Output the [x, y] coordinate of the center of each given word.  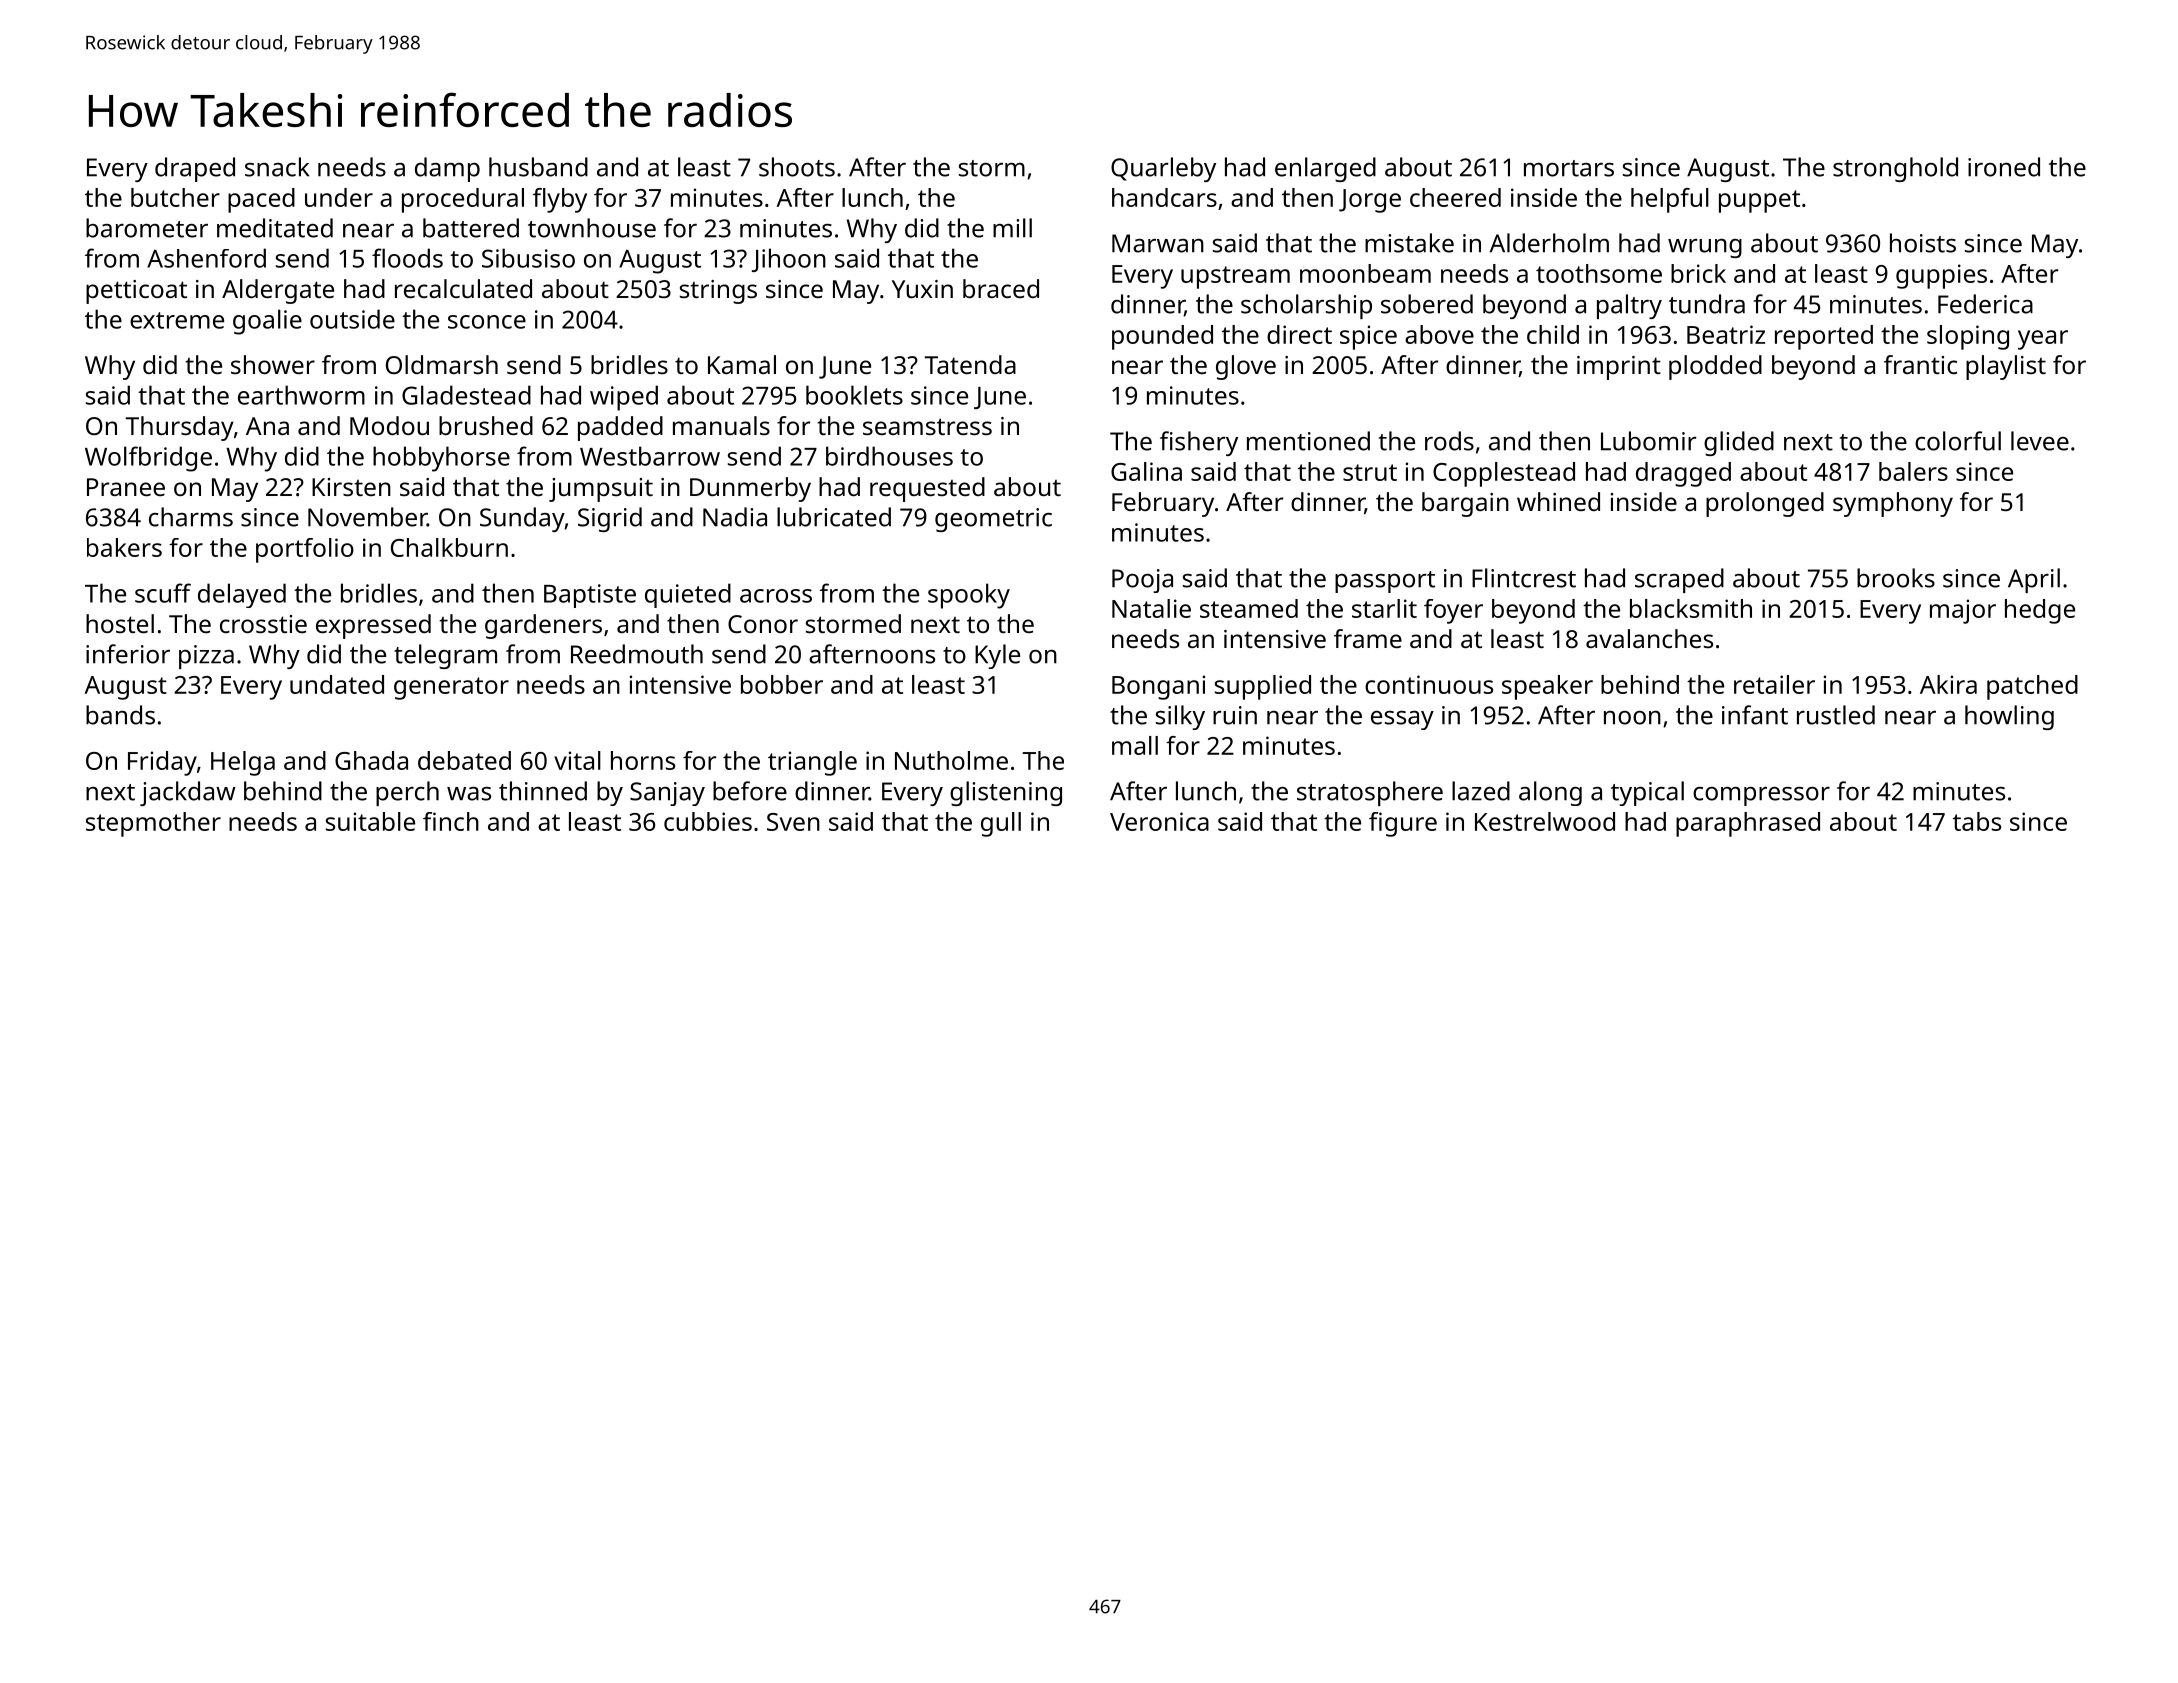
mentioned [1308, 441]
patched [2032, 687]
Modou [389, 425]
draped [195, 169]
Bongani [1158, 687]
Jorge [1370, 201]
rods [1449, 441]
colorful [1958, 441]
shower [273, 364]
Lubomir [1649, 441]
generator [451, 688]
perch [407, 793]
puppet [1759, 201]
